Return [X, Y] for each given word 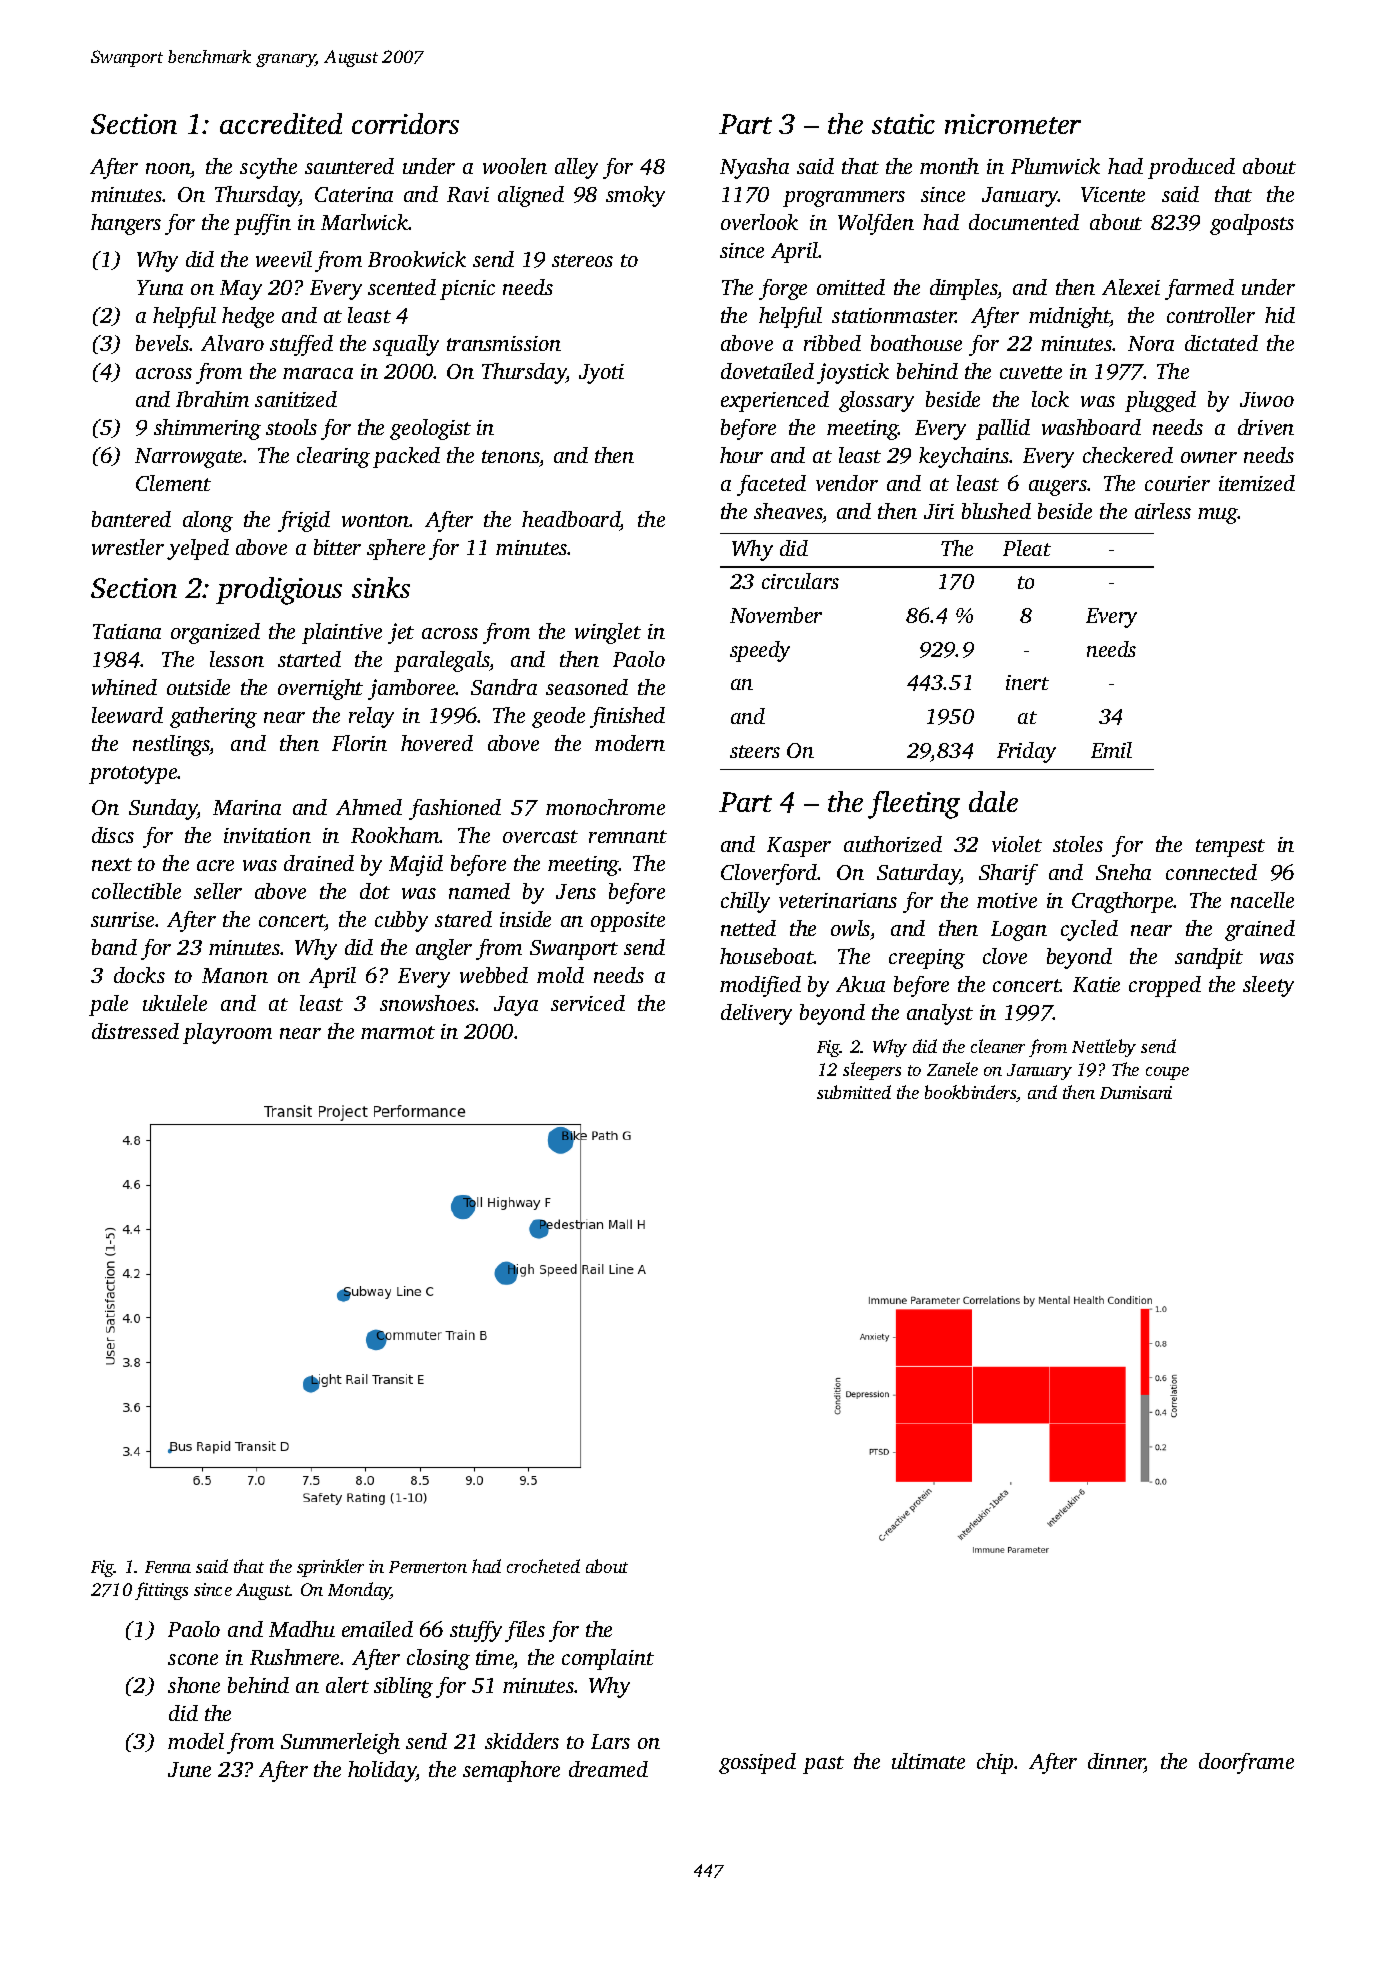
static [903, 124]
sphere [396, 549]
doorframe [1246, 1763]
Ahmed [369, 807]
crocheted [543, 1566]
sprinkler [330, 1568]
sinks [381, 587]
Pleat [1027, 548]
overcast [540, 836]
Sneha [1123, 872]
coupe [1167, 1073]
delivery [756, 1014]
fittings [161, 1591]
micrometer [1013, 124]
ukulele [175, 1003]
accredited [281, 123]
